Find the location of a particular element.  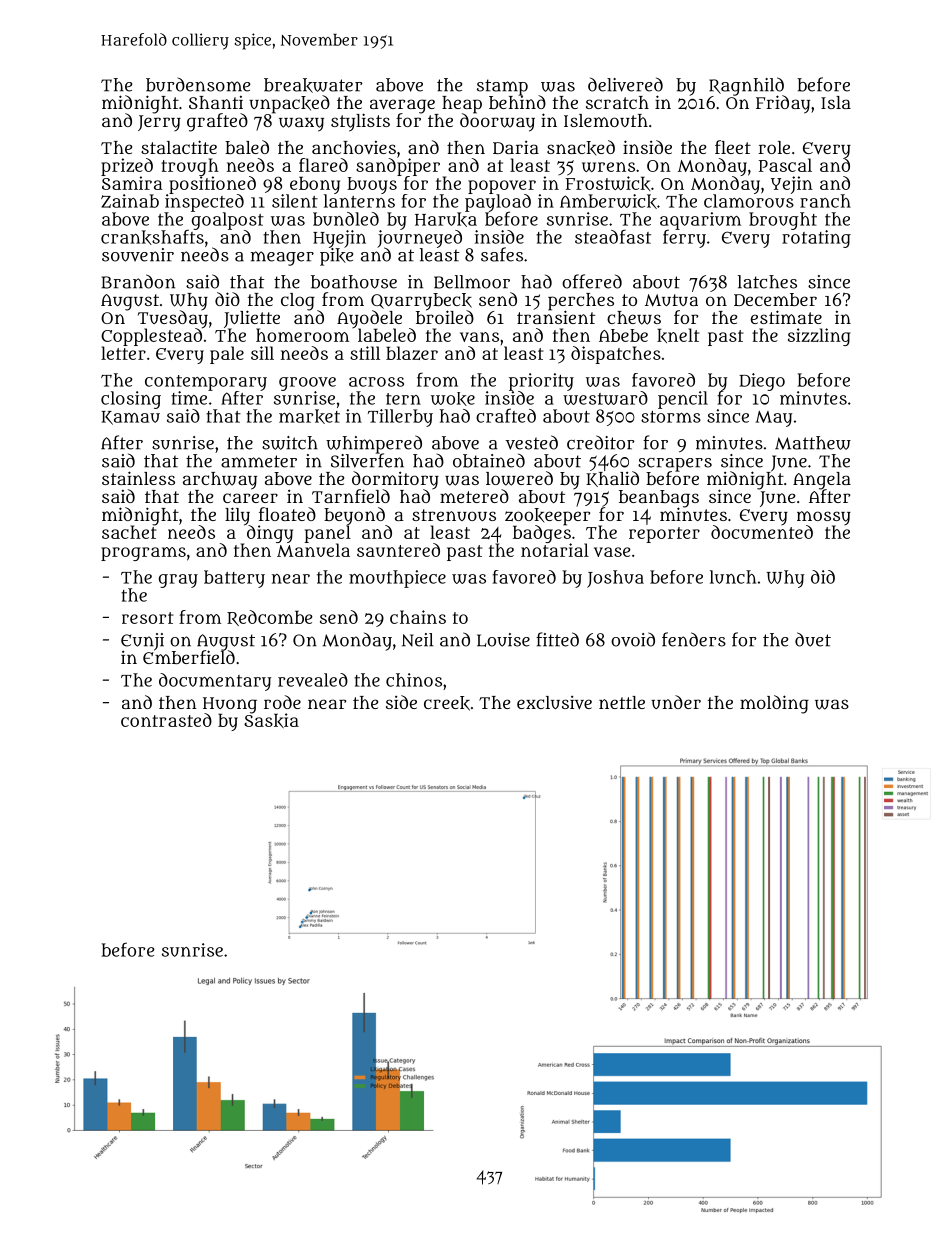

meager is located at coordinates (282, 258).
